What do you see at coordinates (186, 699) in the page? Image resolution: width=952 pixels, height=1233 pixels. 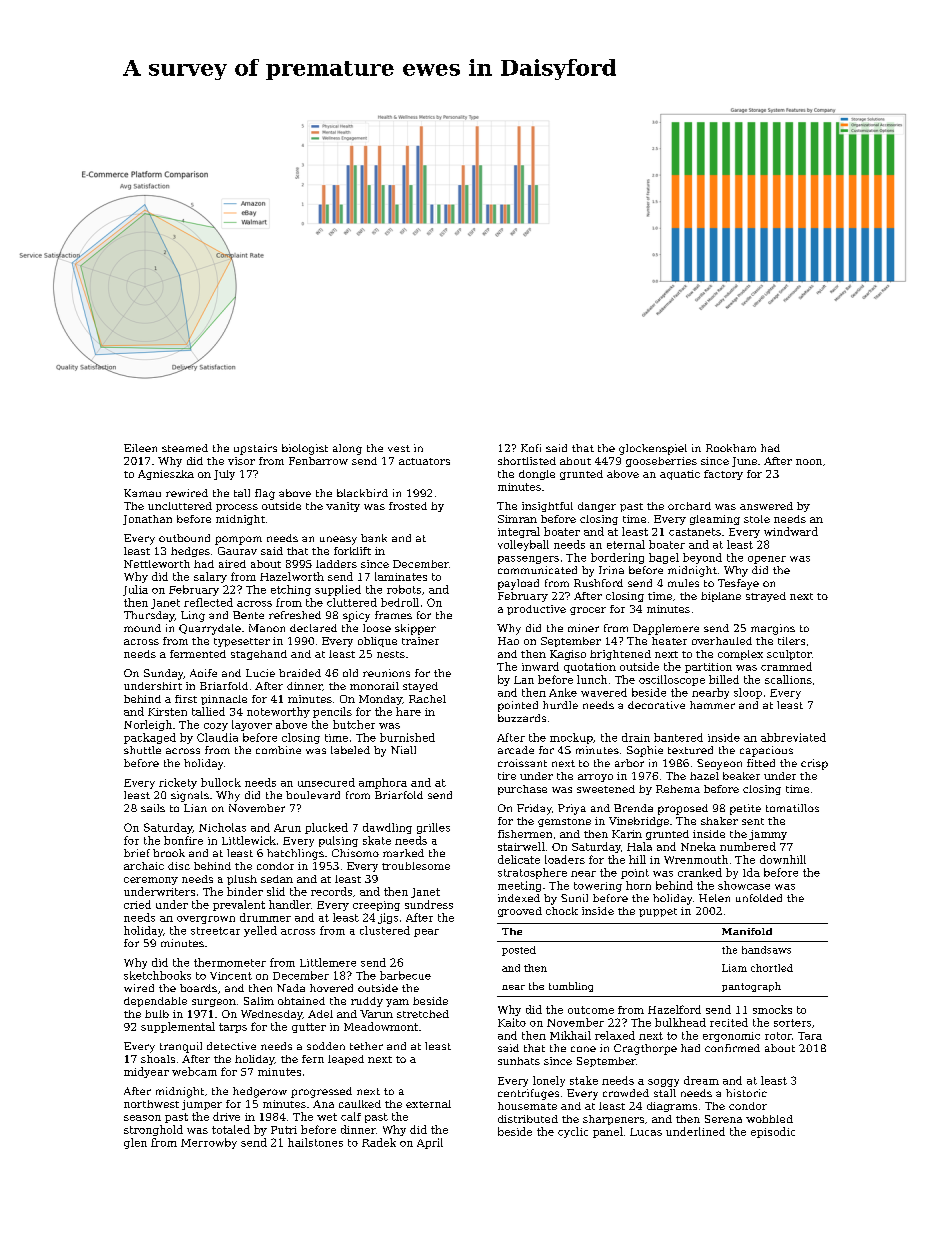 I see `first` at bounding box center [186, 699].
